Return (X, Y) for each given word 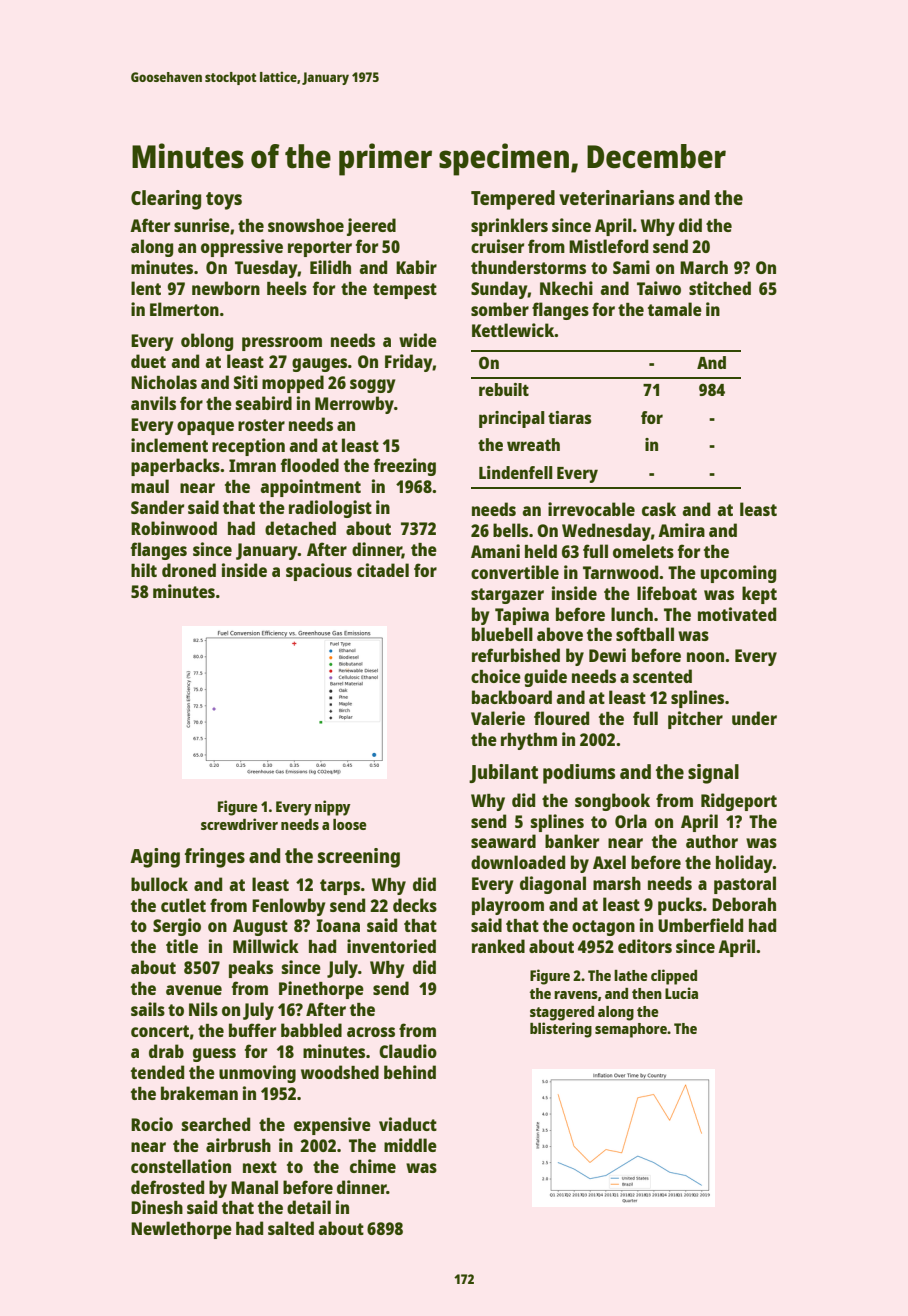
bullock (159, 884)
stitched (720, 288)
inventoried (391, 946)
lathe (631, 975)
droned (189, 570)
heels (287, 288)
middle (410, 1145)
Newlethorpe (181, 1230)
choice (496, 676)
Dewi (607, 655)
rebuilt (504, 389)
